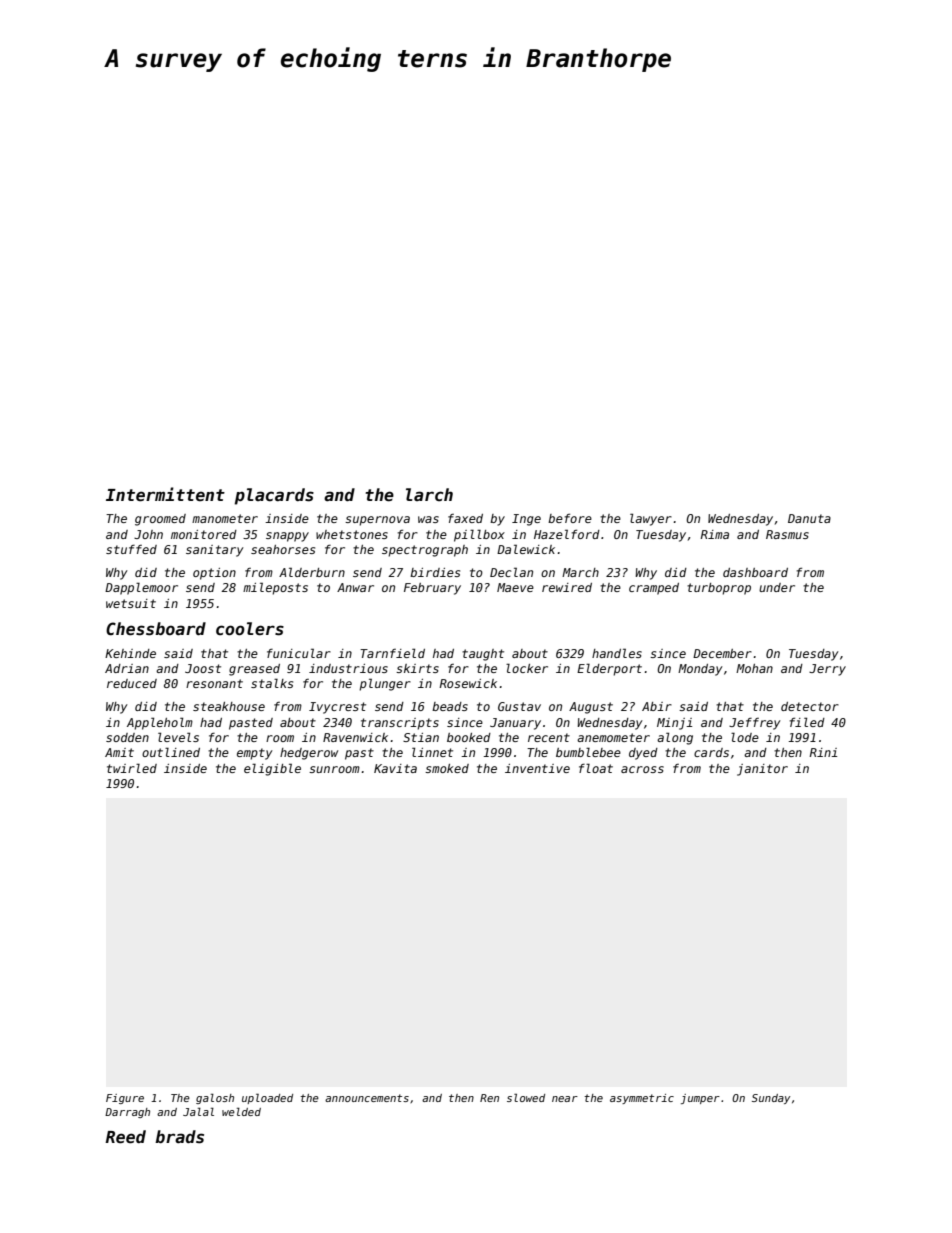 The width and height of the document is (952, 1233). Describe the element at coordinates (267, 1098) in the document. I see `uploaded` at that location.
